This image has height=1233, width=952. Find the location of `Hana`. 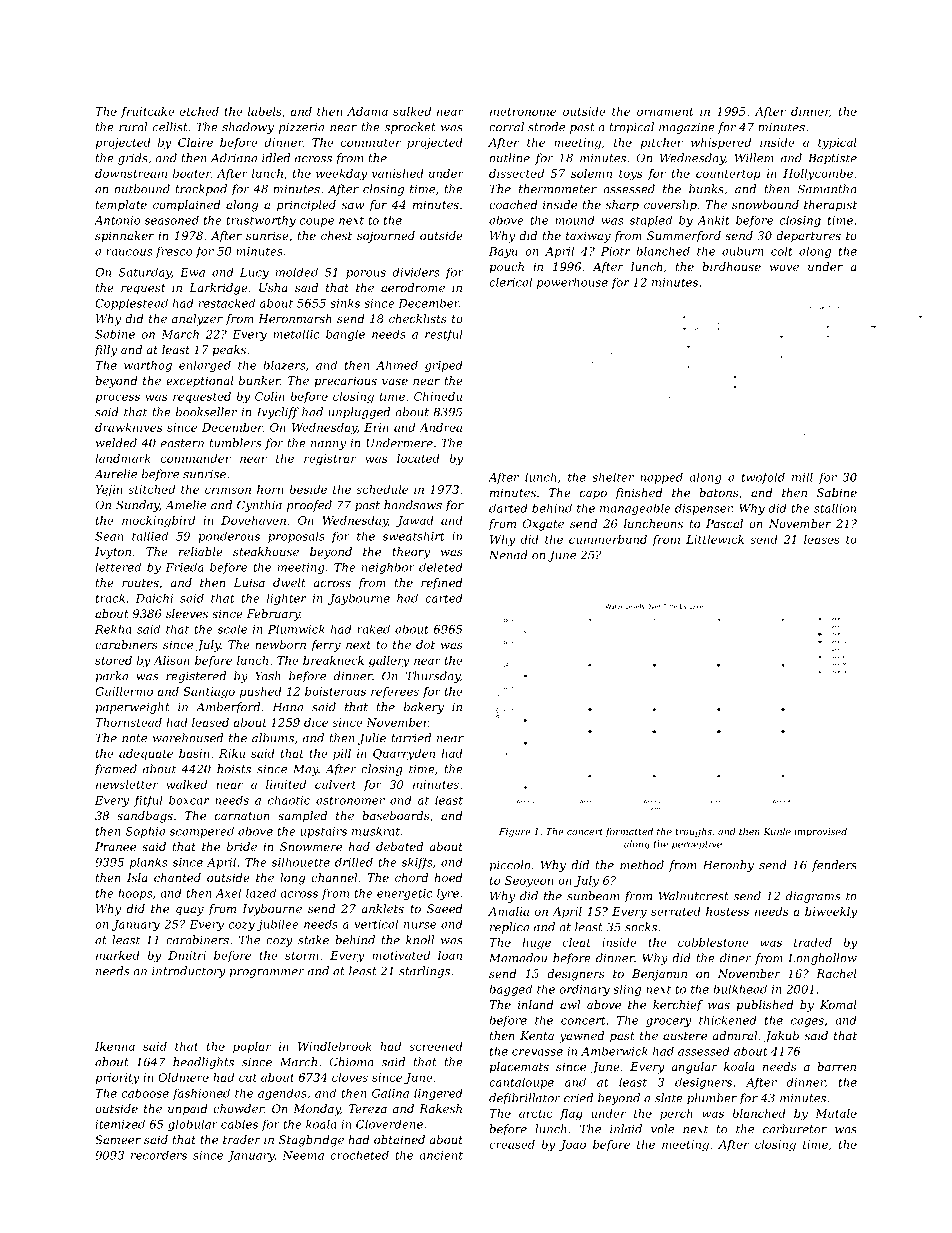

Hana is located at coordinates (288, 707).
